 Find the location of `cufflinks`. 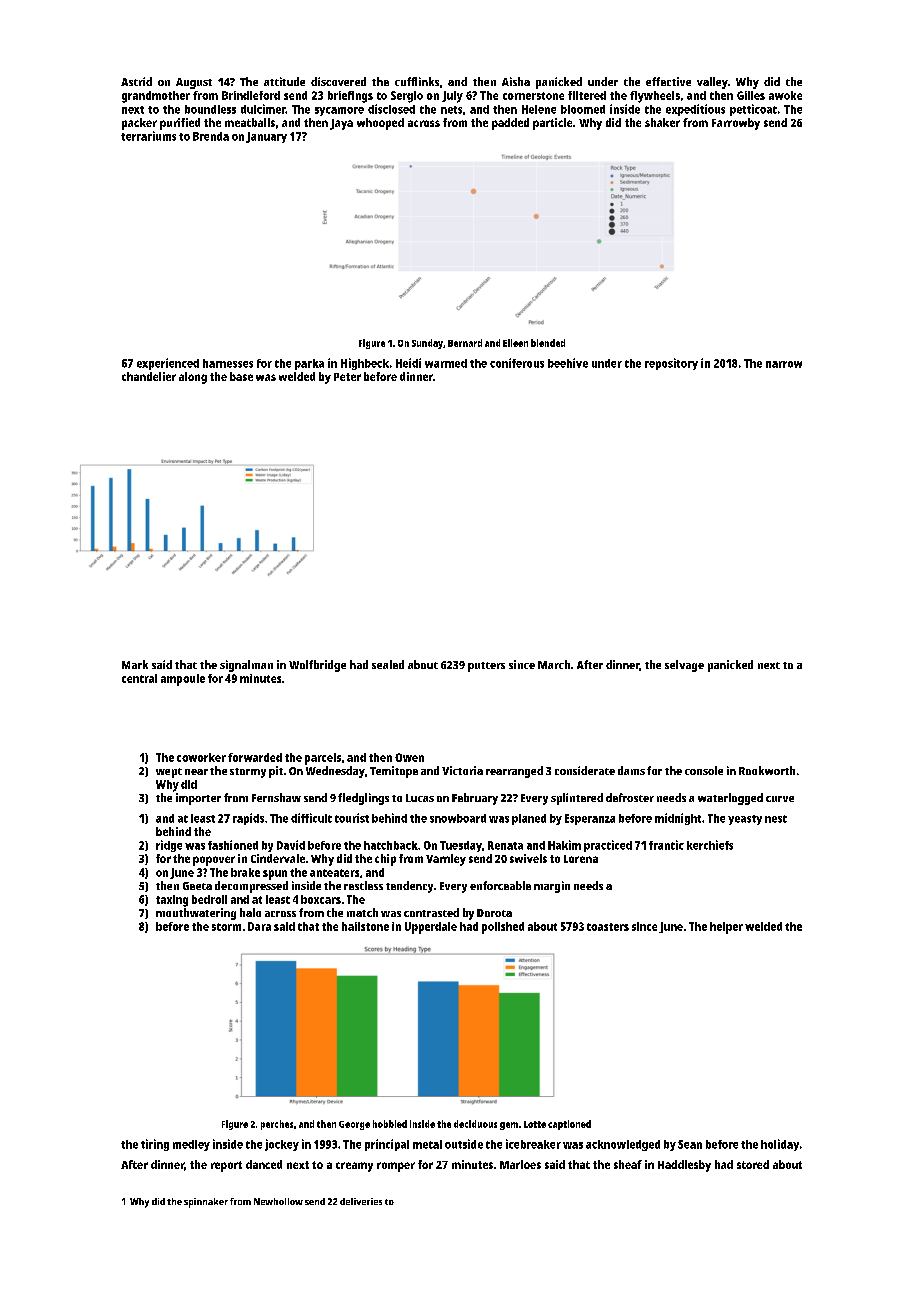

cufflinks is located at coordinates (417, 81).
